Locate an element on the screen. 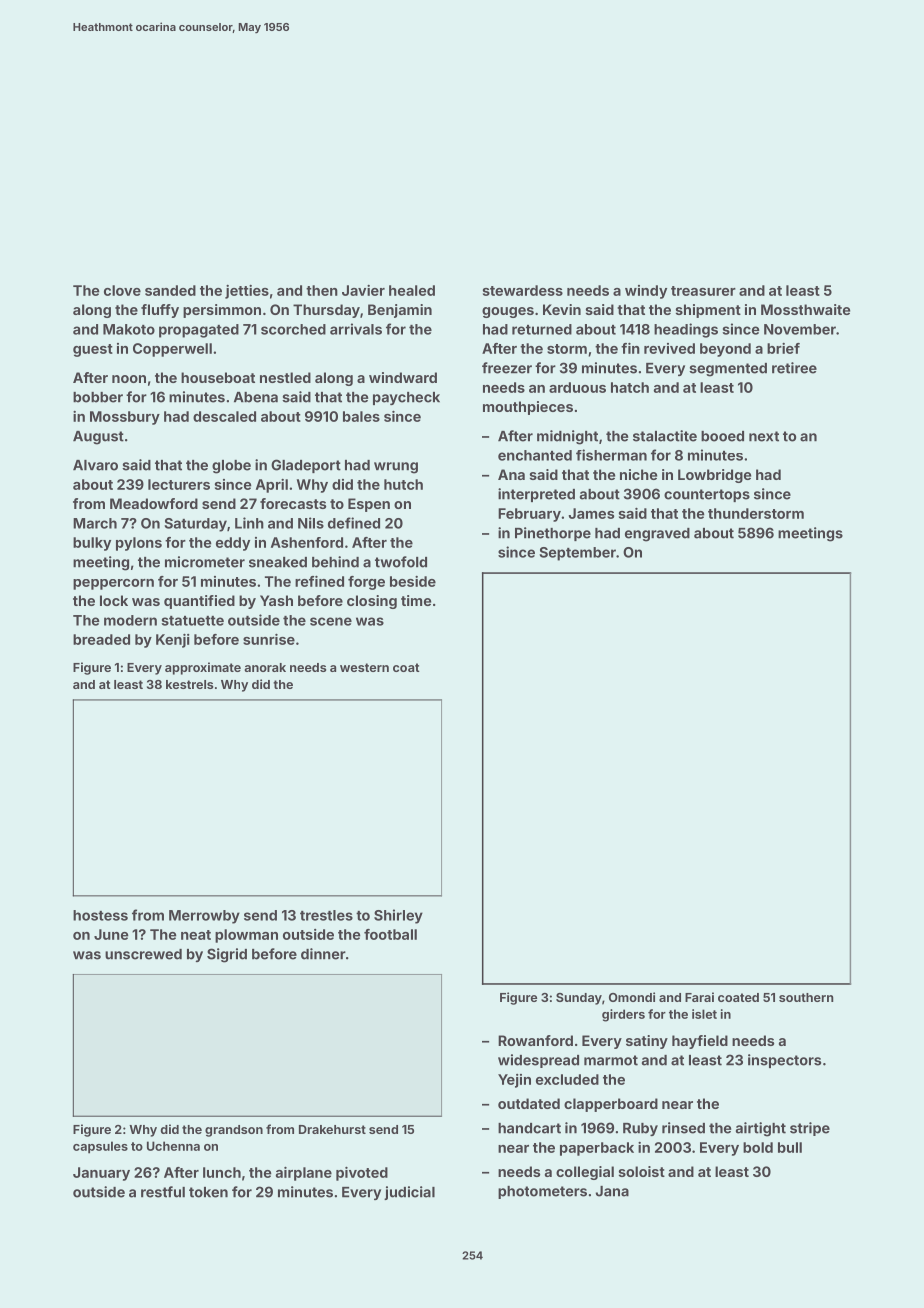 Image resolution: width=924 pixels, height=1308 pixels. midnight is located at coordinates (567, 437).
